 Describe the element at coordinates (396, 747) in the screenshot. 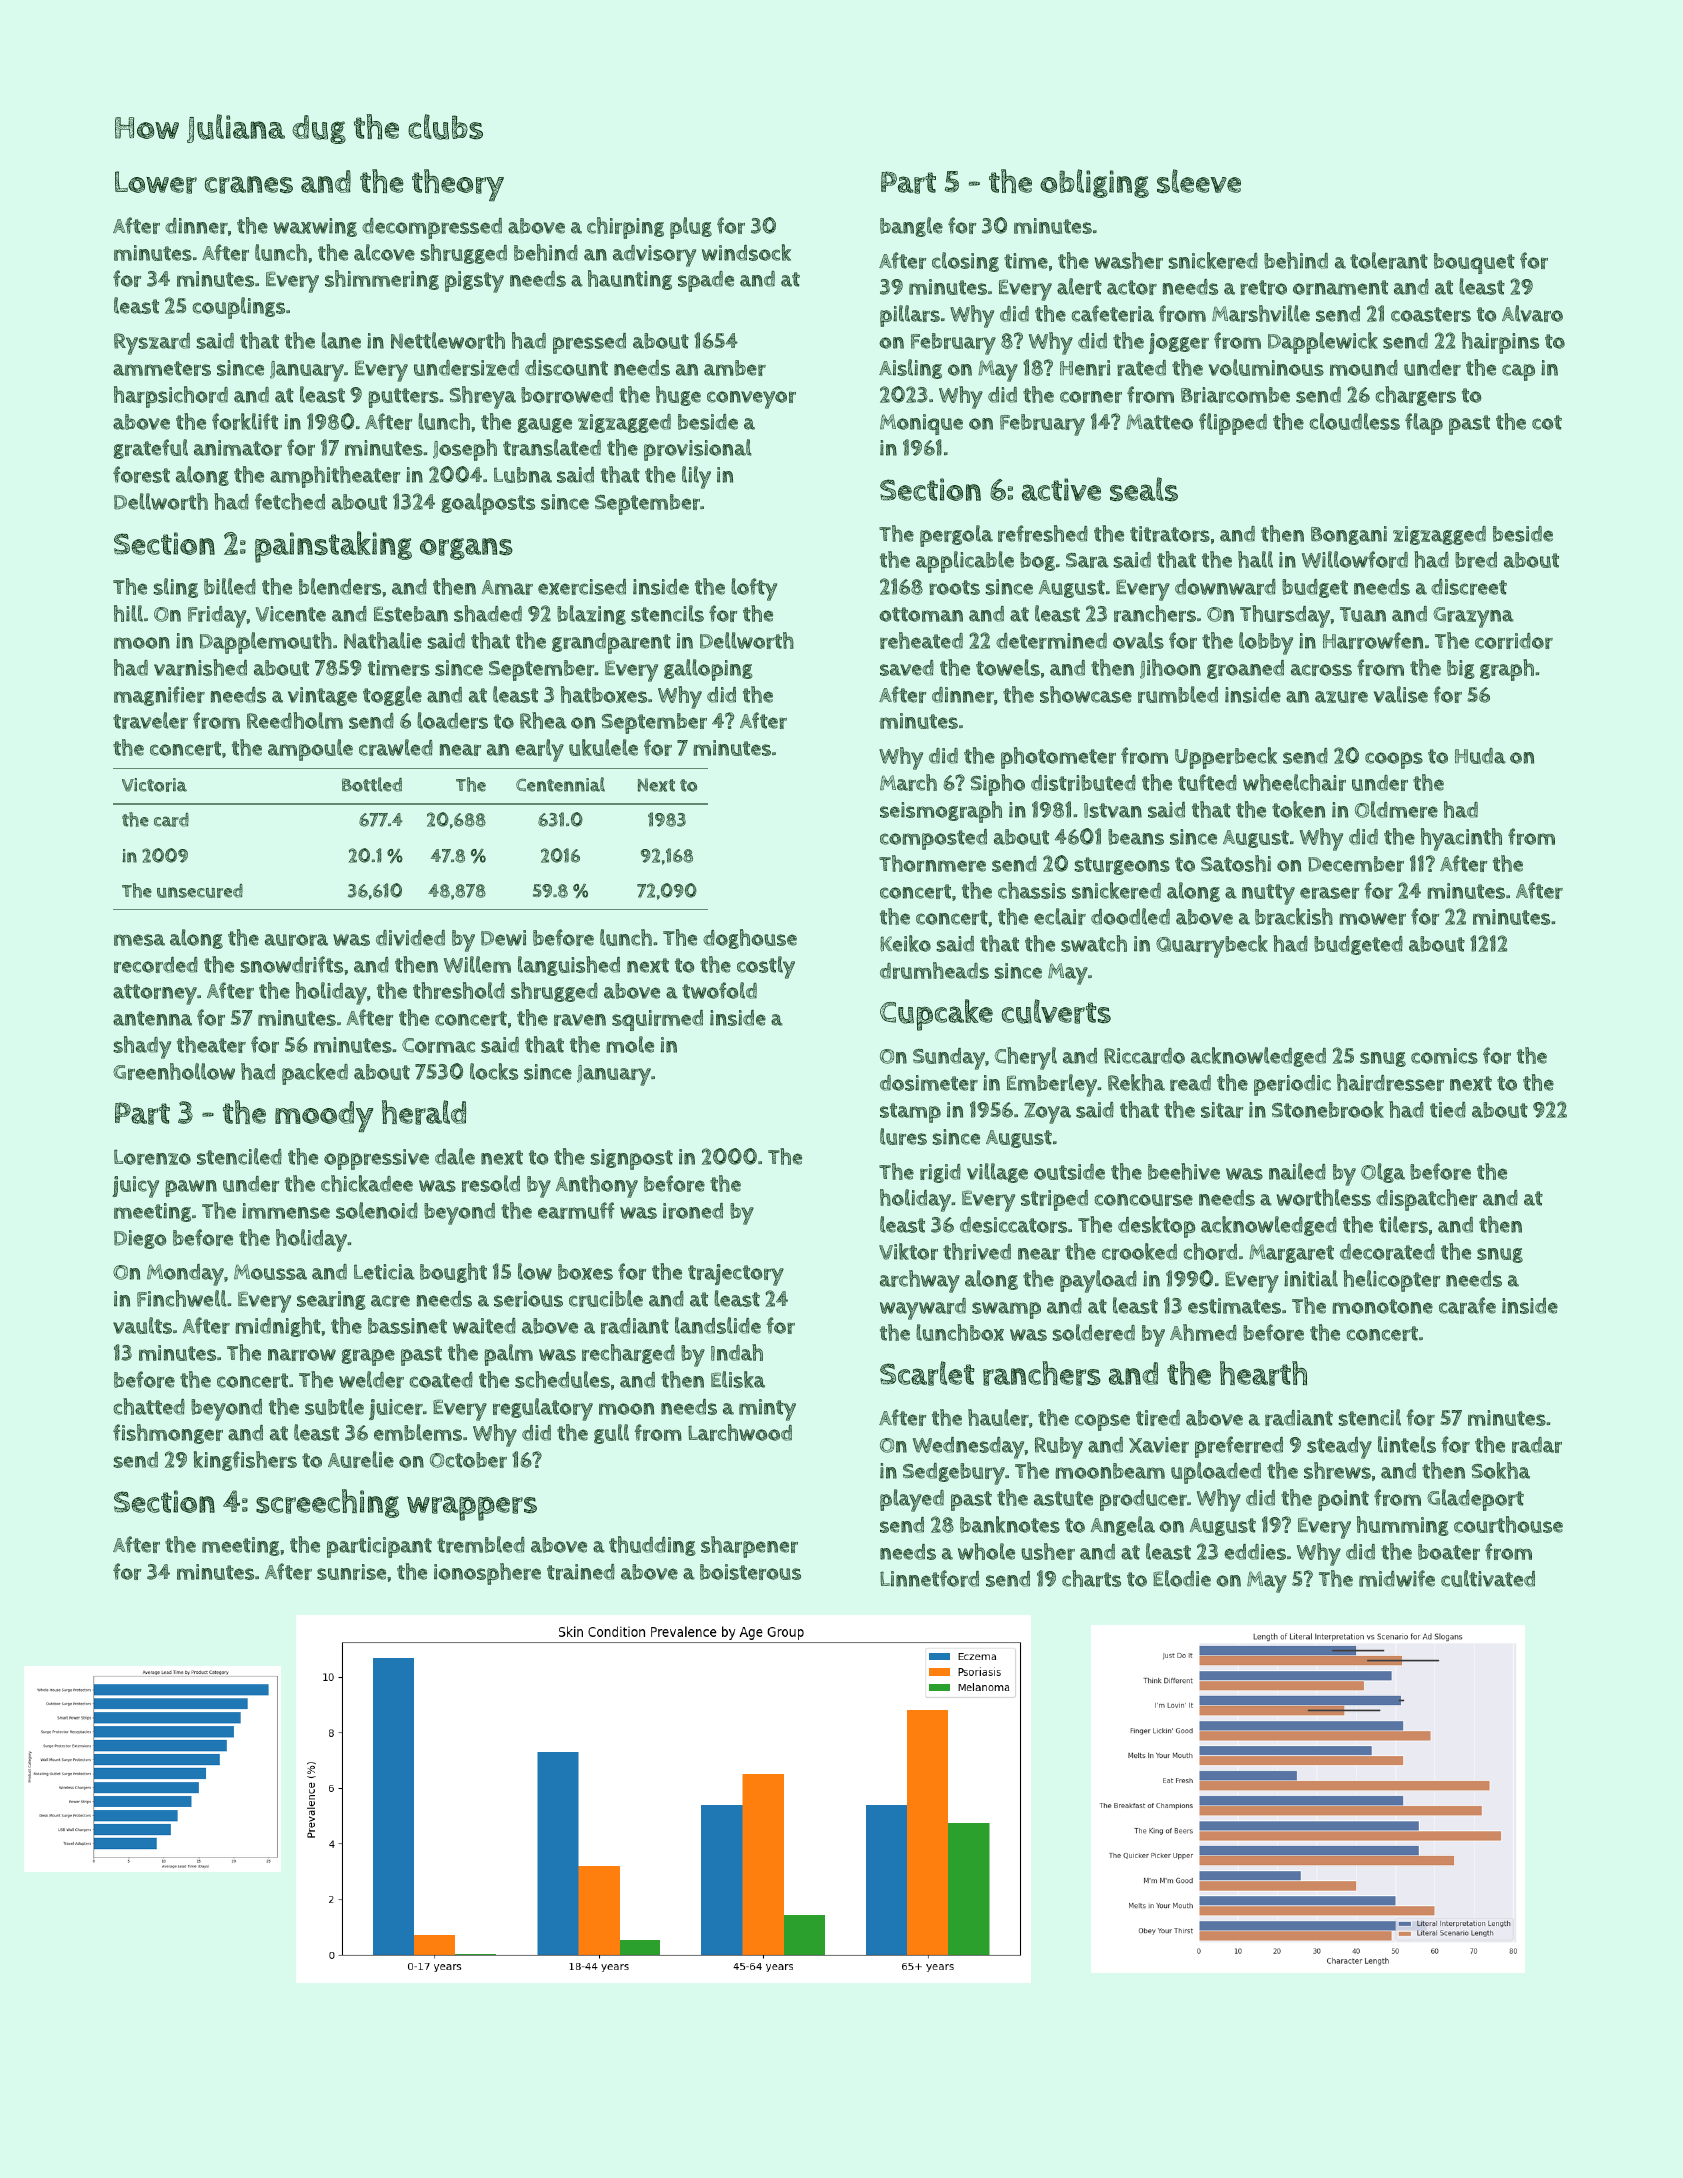

I see `crawled` at that location.
